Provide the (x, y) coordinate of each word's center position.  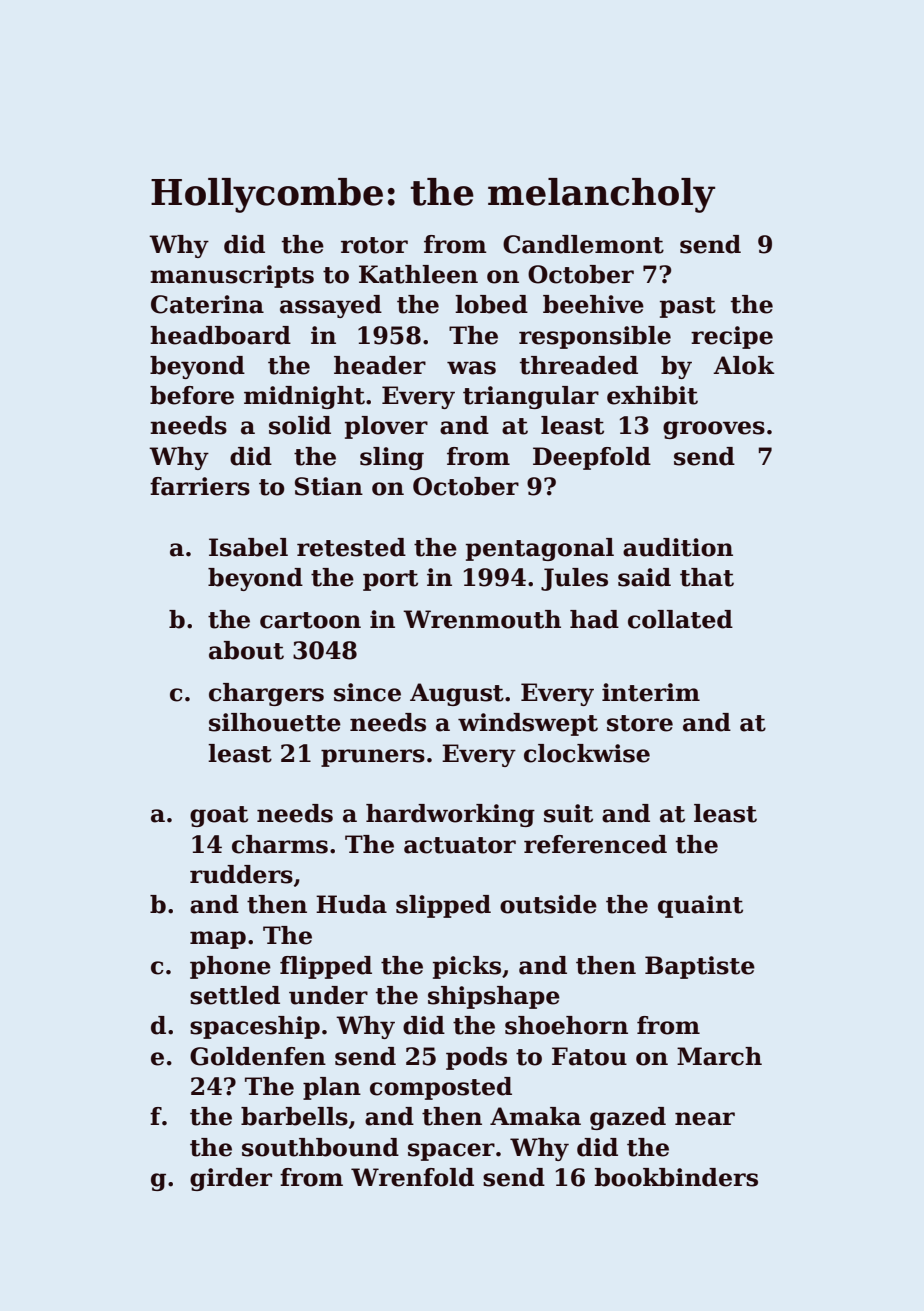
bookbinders (676, 1177)
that (707, 577)
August (457, 694)
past (688, 307)
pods (476, 1058)
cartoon (310, 620)
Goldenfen (258, 1056)
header (380, 365)
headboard (220, 335)
